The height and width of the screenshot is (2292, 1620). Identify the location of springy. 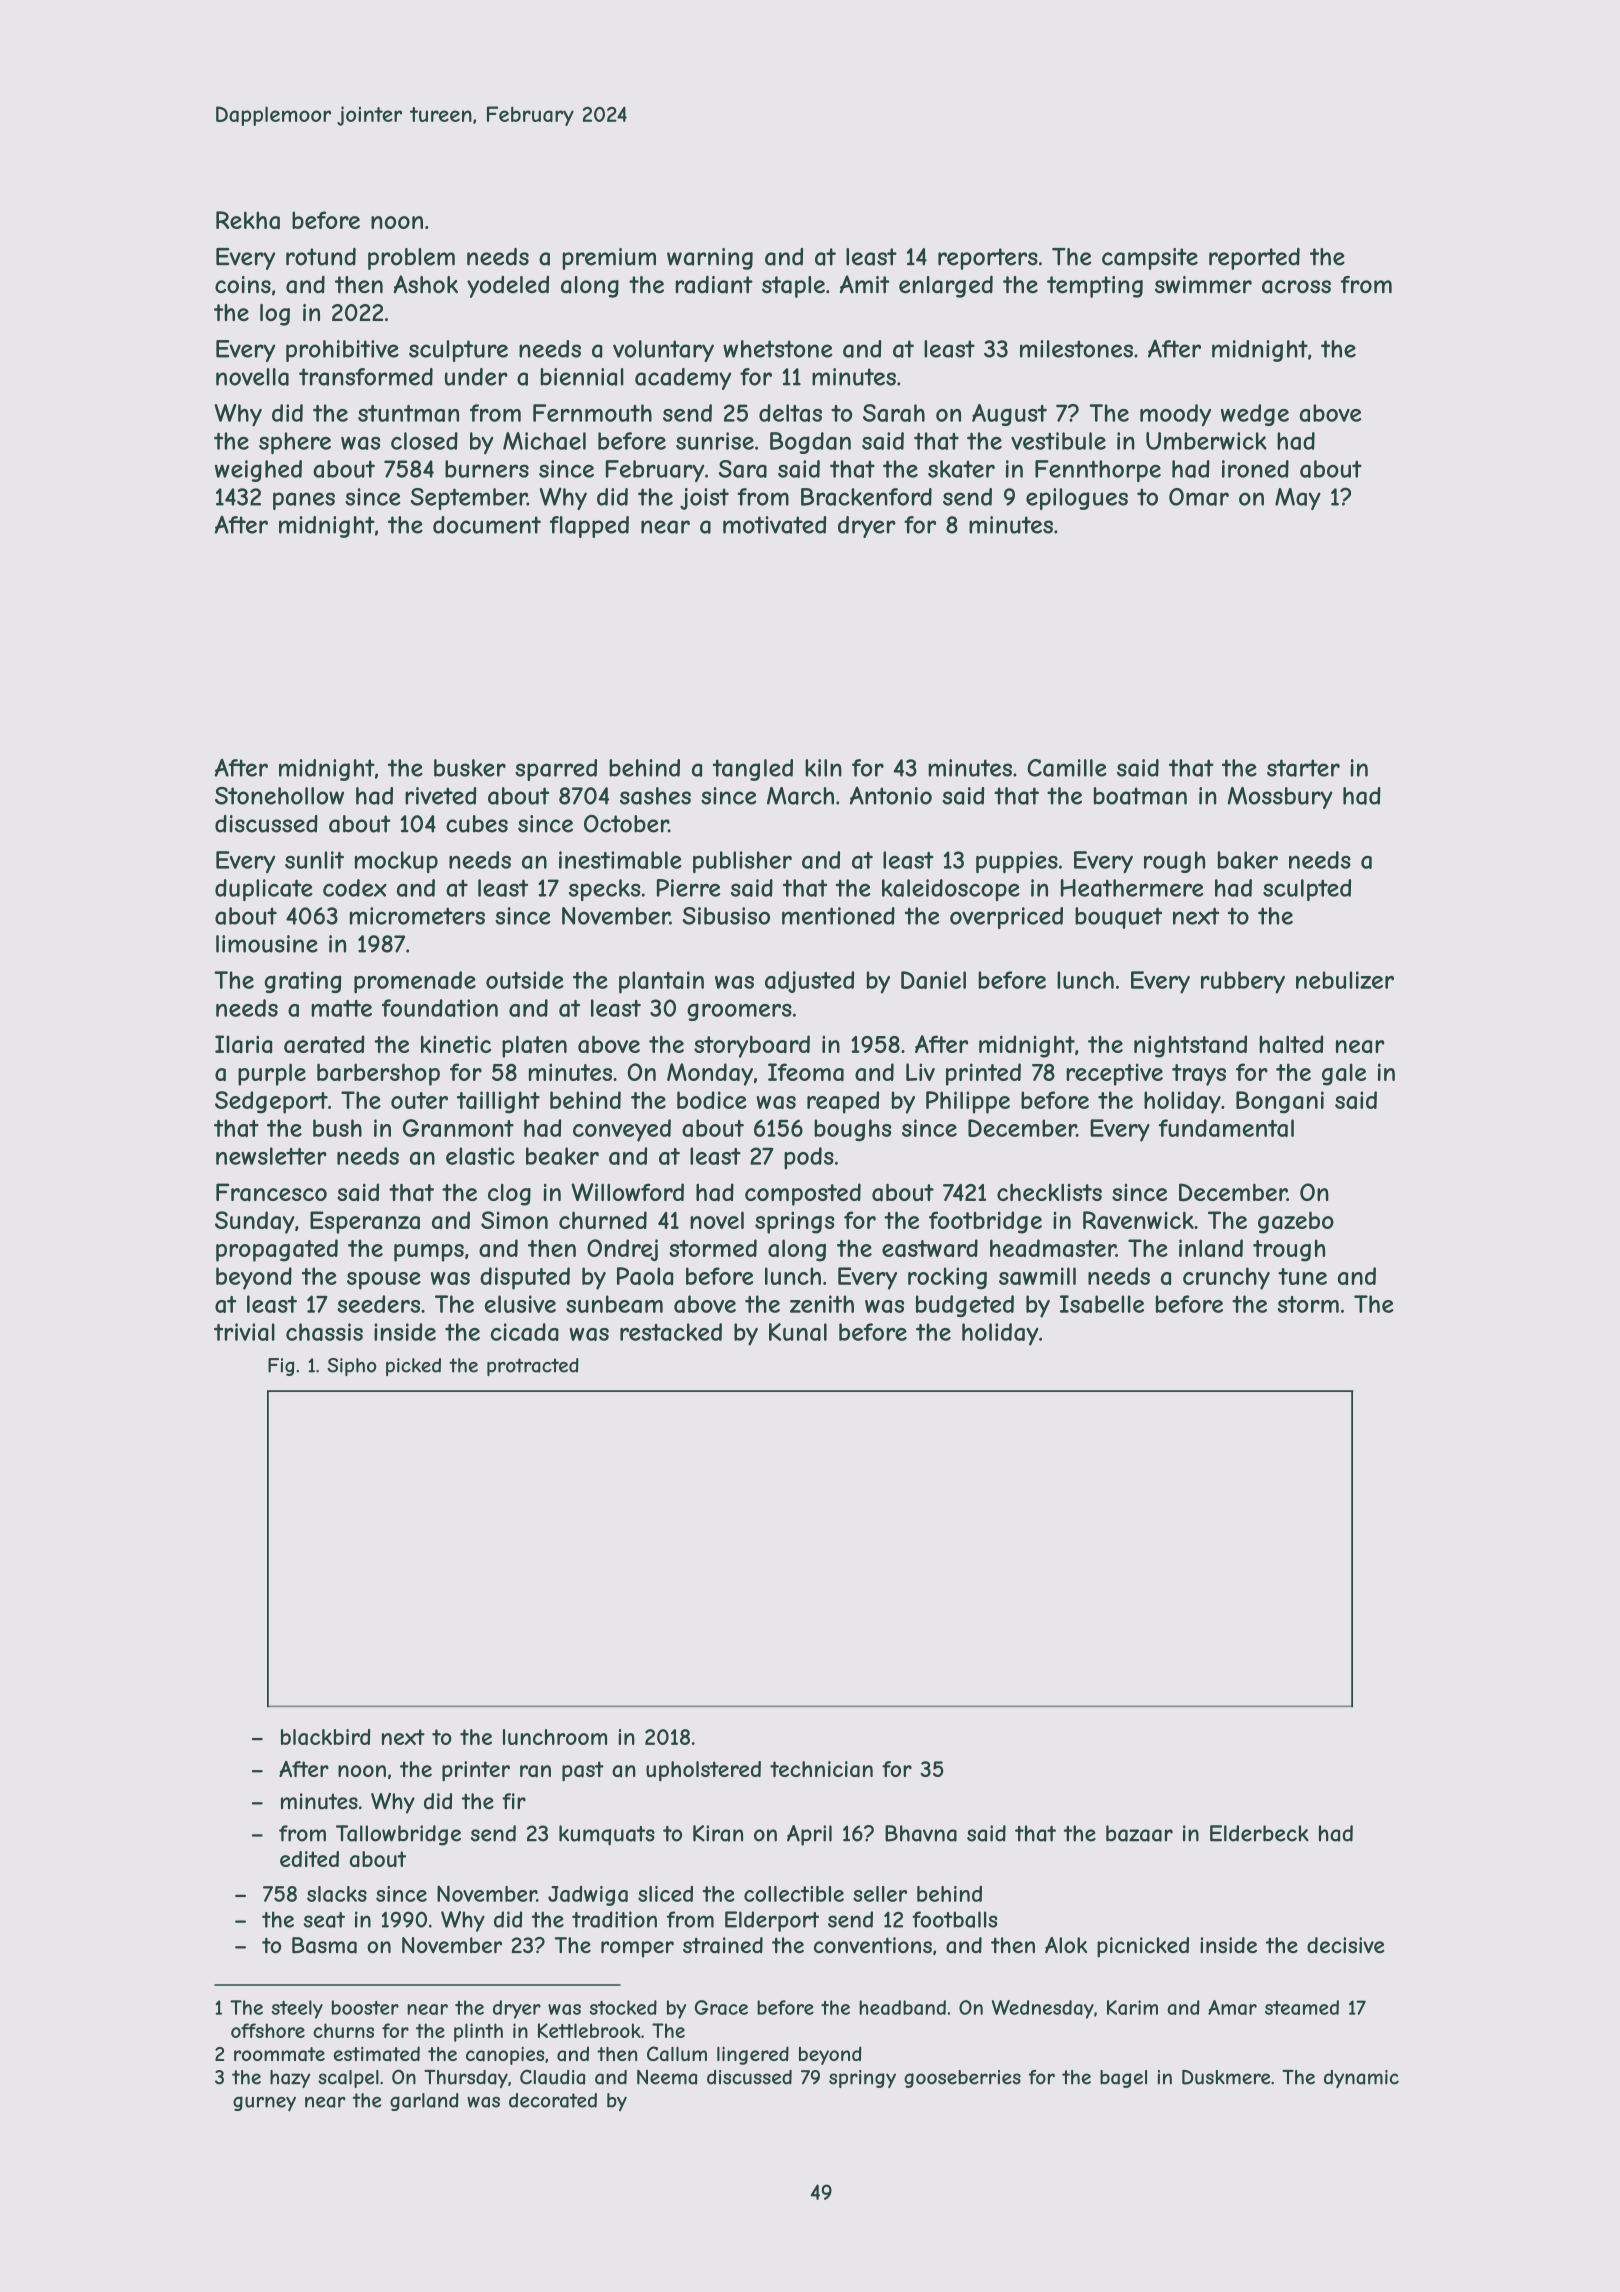
(862, 2079).
